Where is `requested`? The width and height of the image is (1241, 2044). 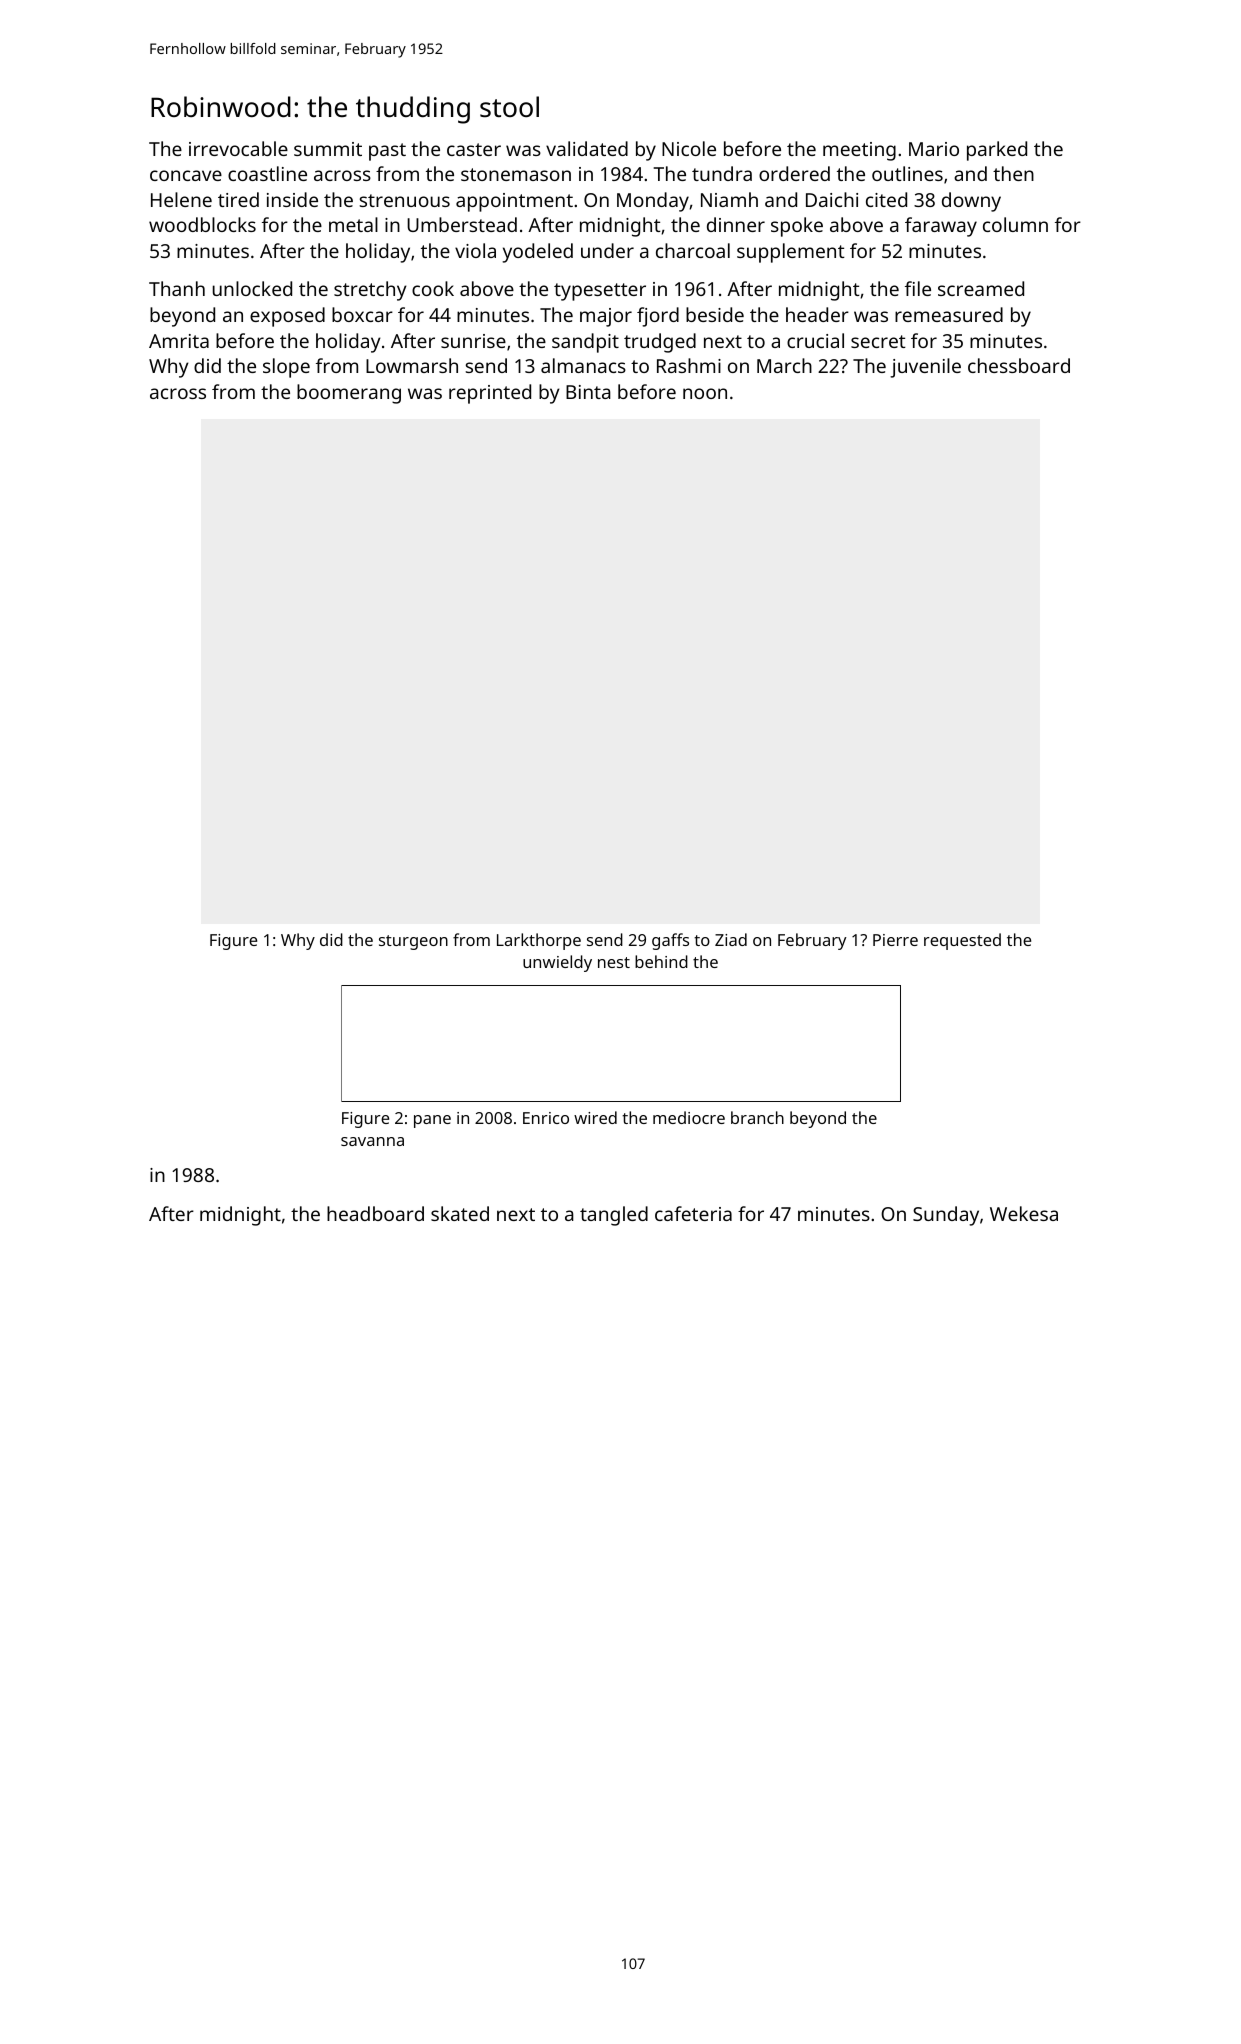
requested is located at coordinates (962, 941).
